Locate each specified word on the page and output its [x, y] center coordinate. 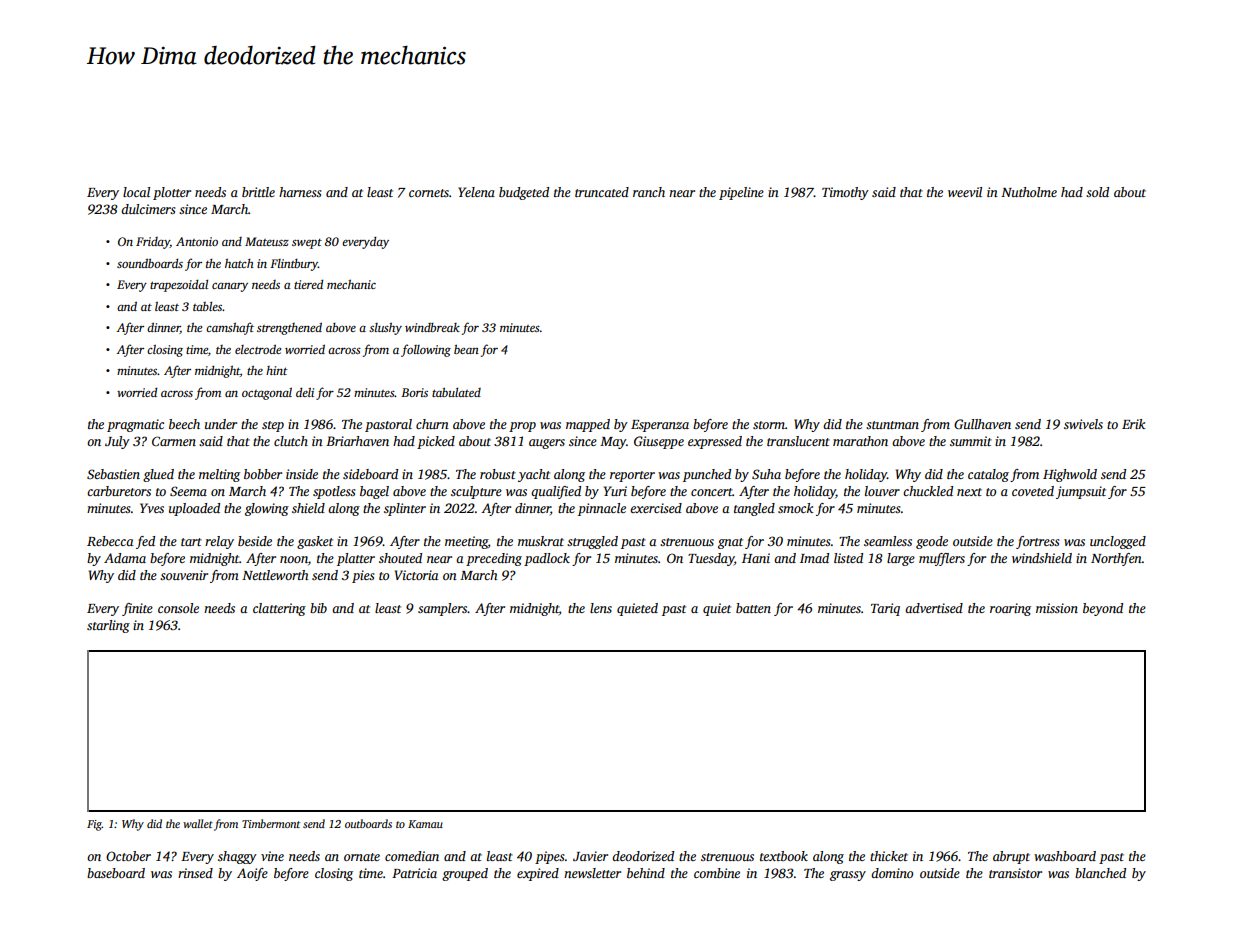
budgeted [524, 193]
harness [300, 192]
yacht [534, 475]
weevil [965, 192]
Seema [188, 491]
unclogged [1118, 542]
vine [272, 856]
